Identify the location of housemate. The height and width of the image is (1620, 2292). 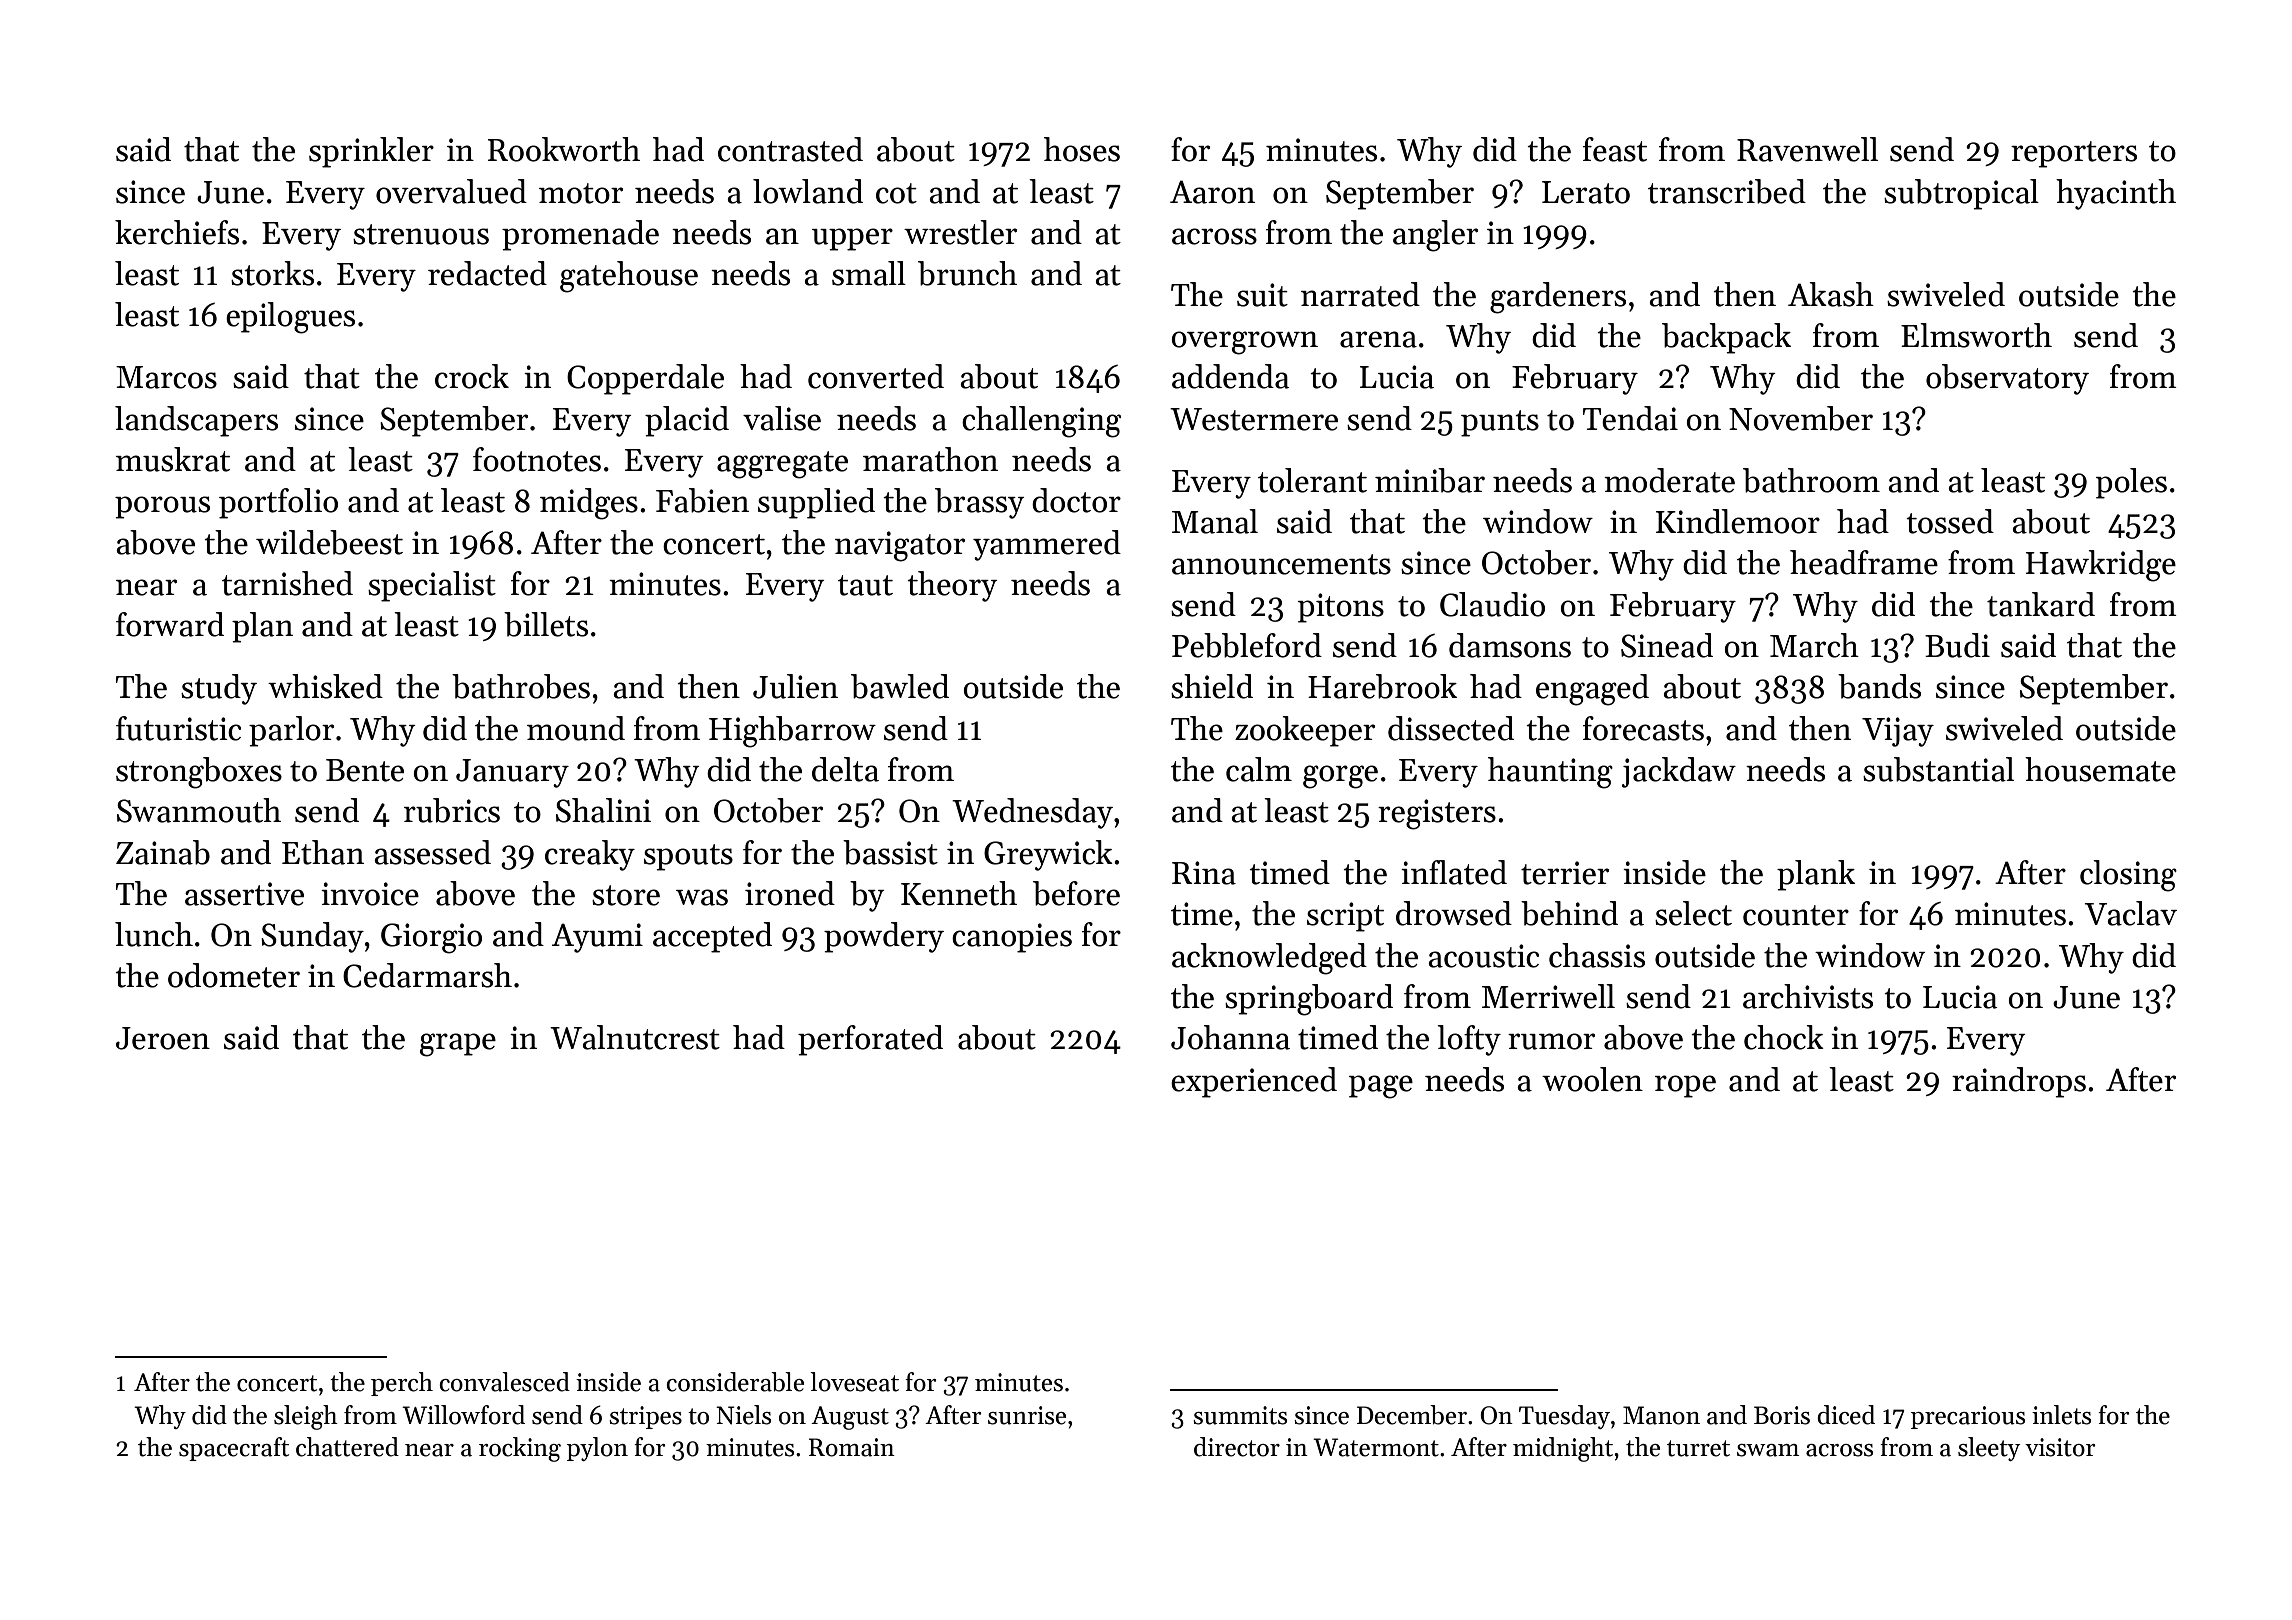
(2100, 769).
